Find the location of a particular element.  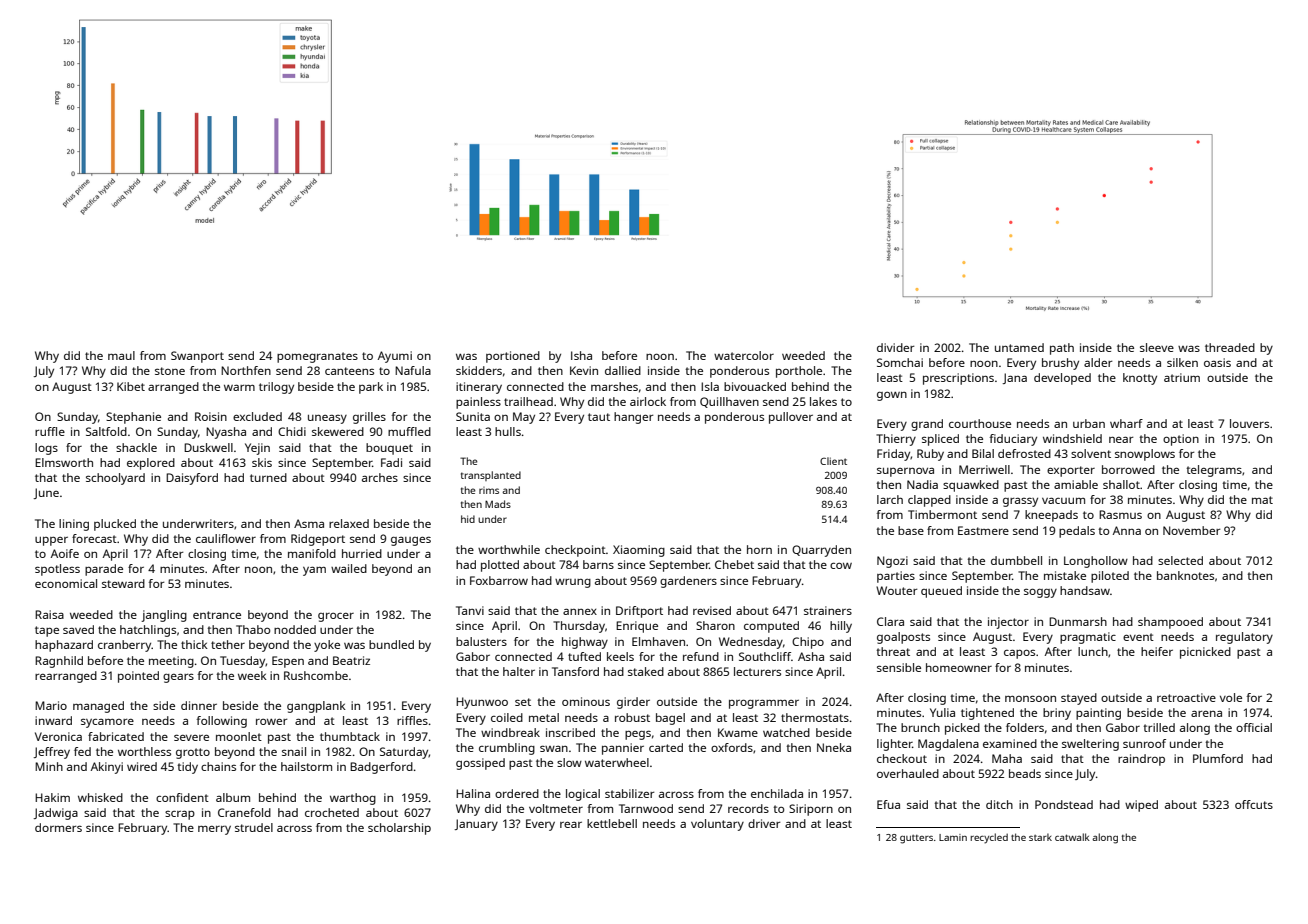

maul is located at coordinates (121, 355).
